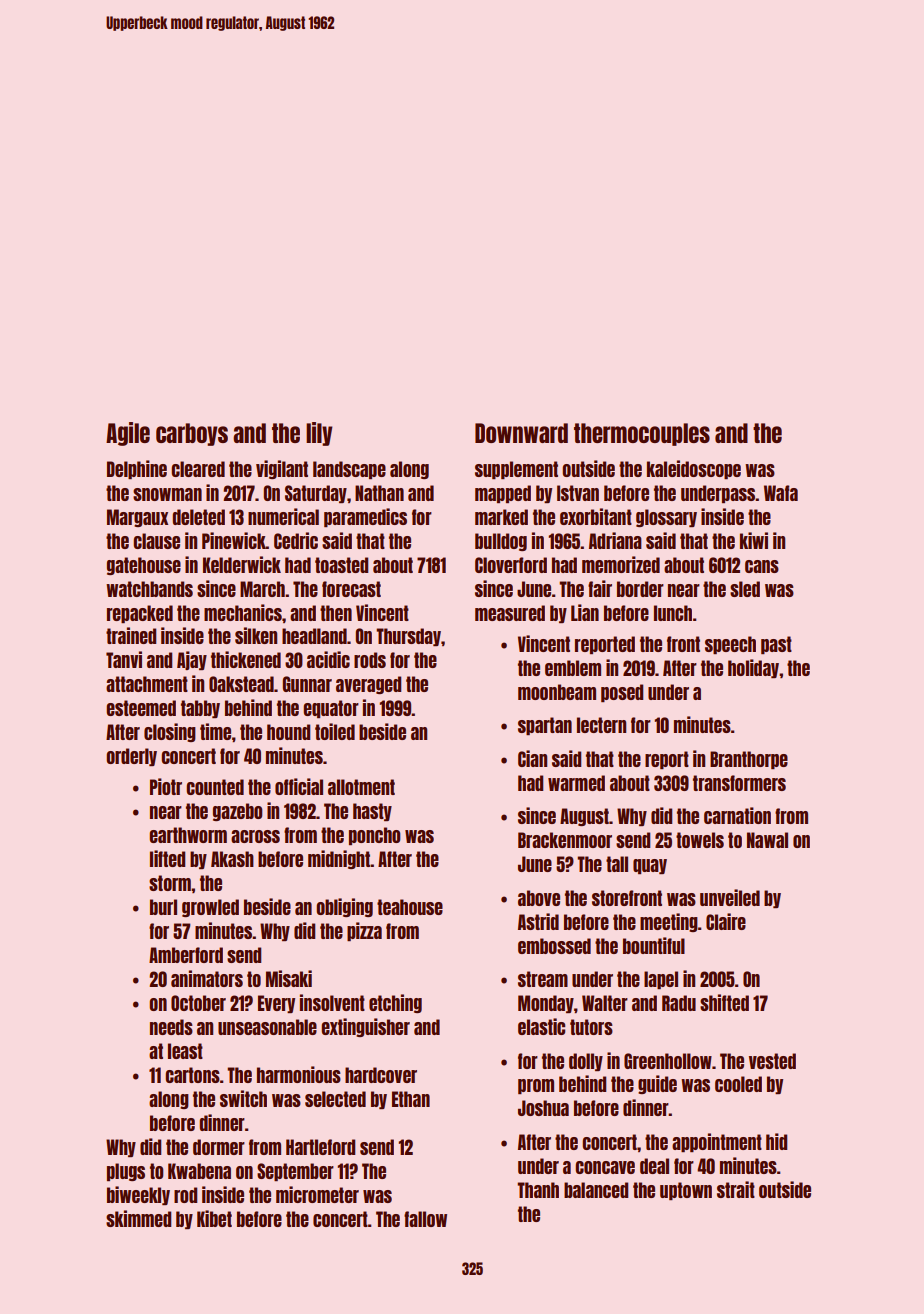 Image resolution: width=924 pixels, height=1314 pixels. I want to click on cans, so click(762, 566).
